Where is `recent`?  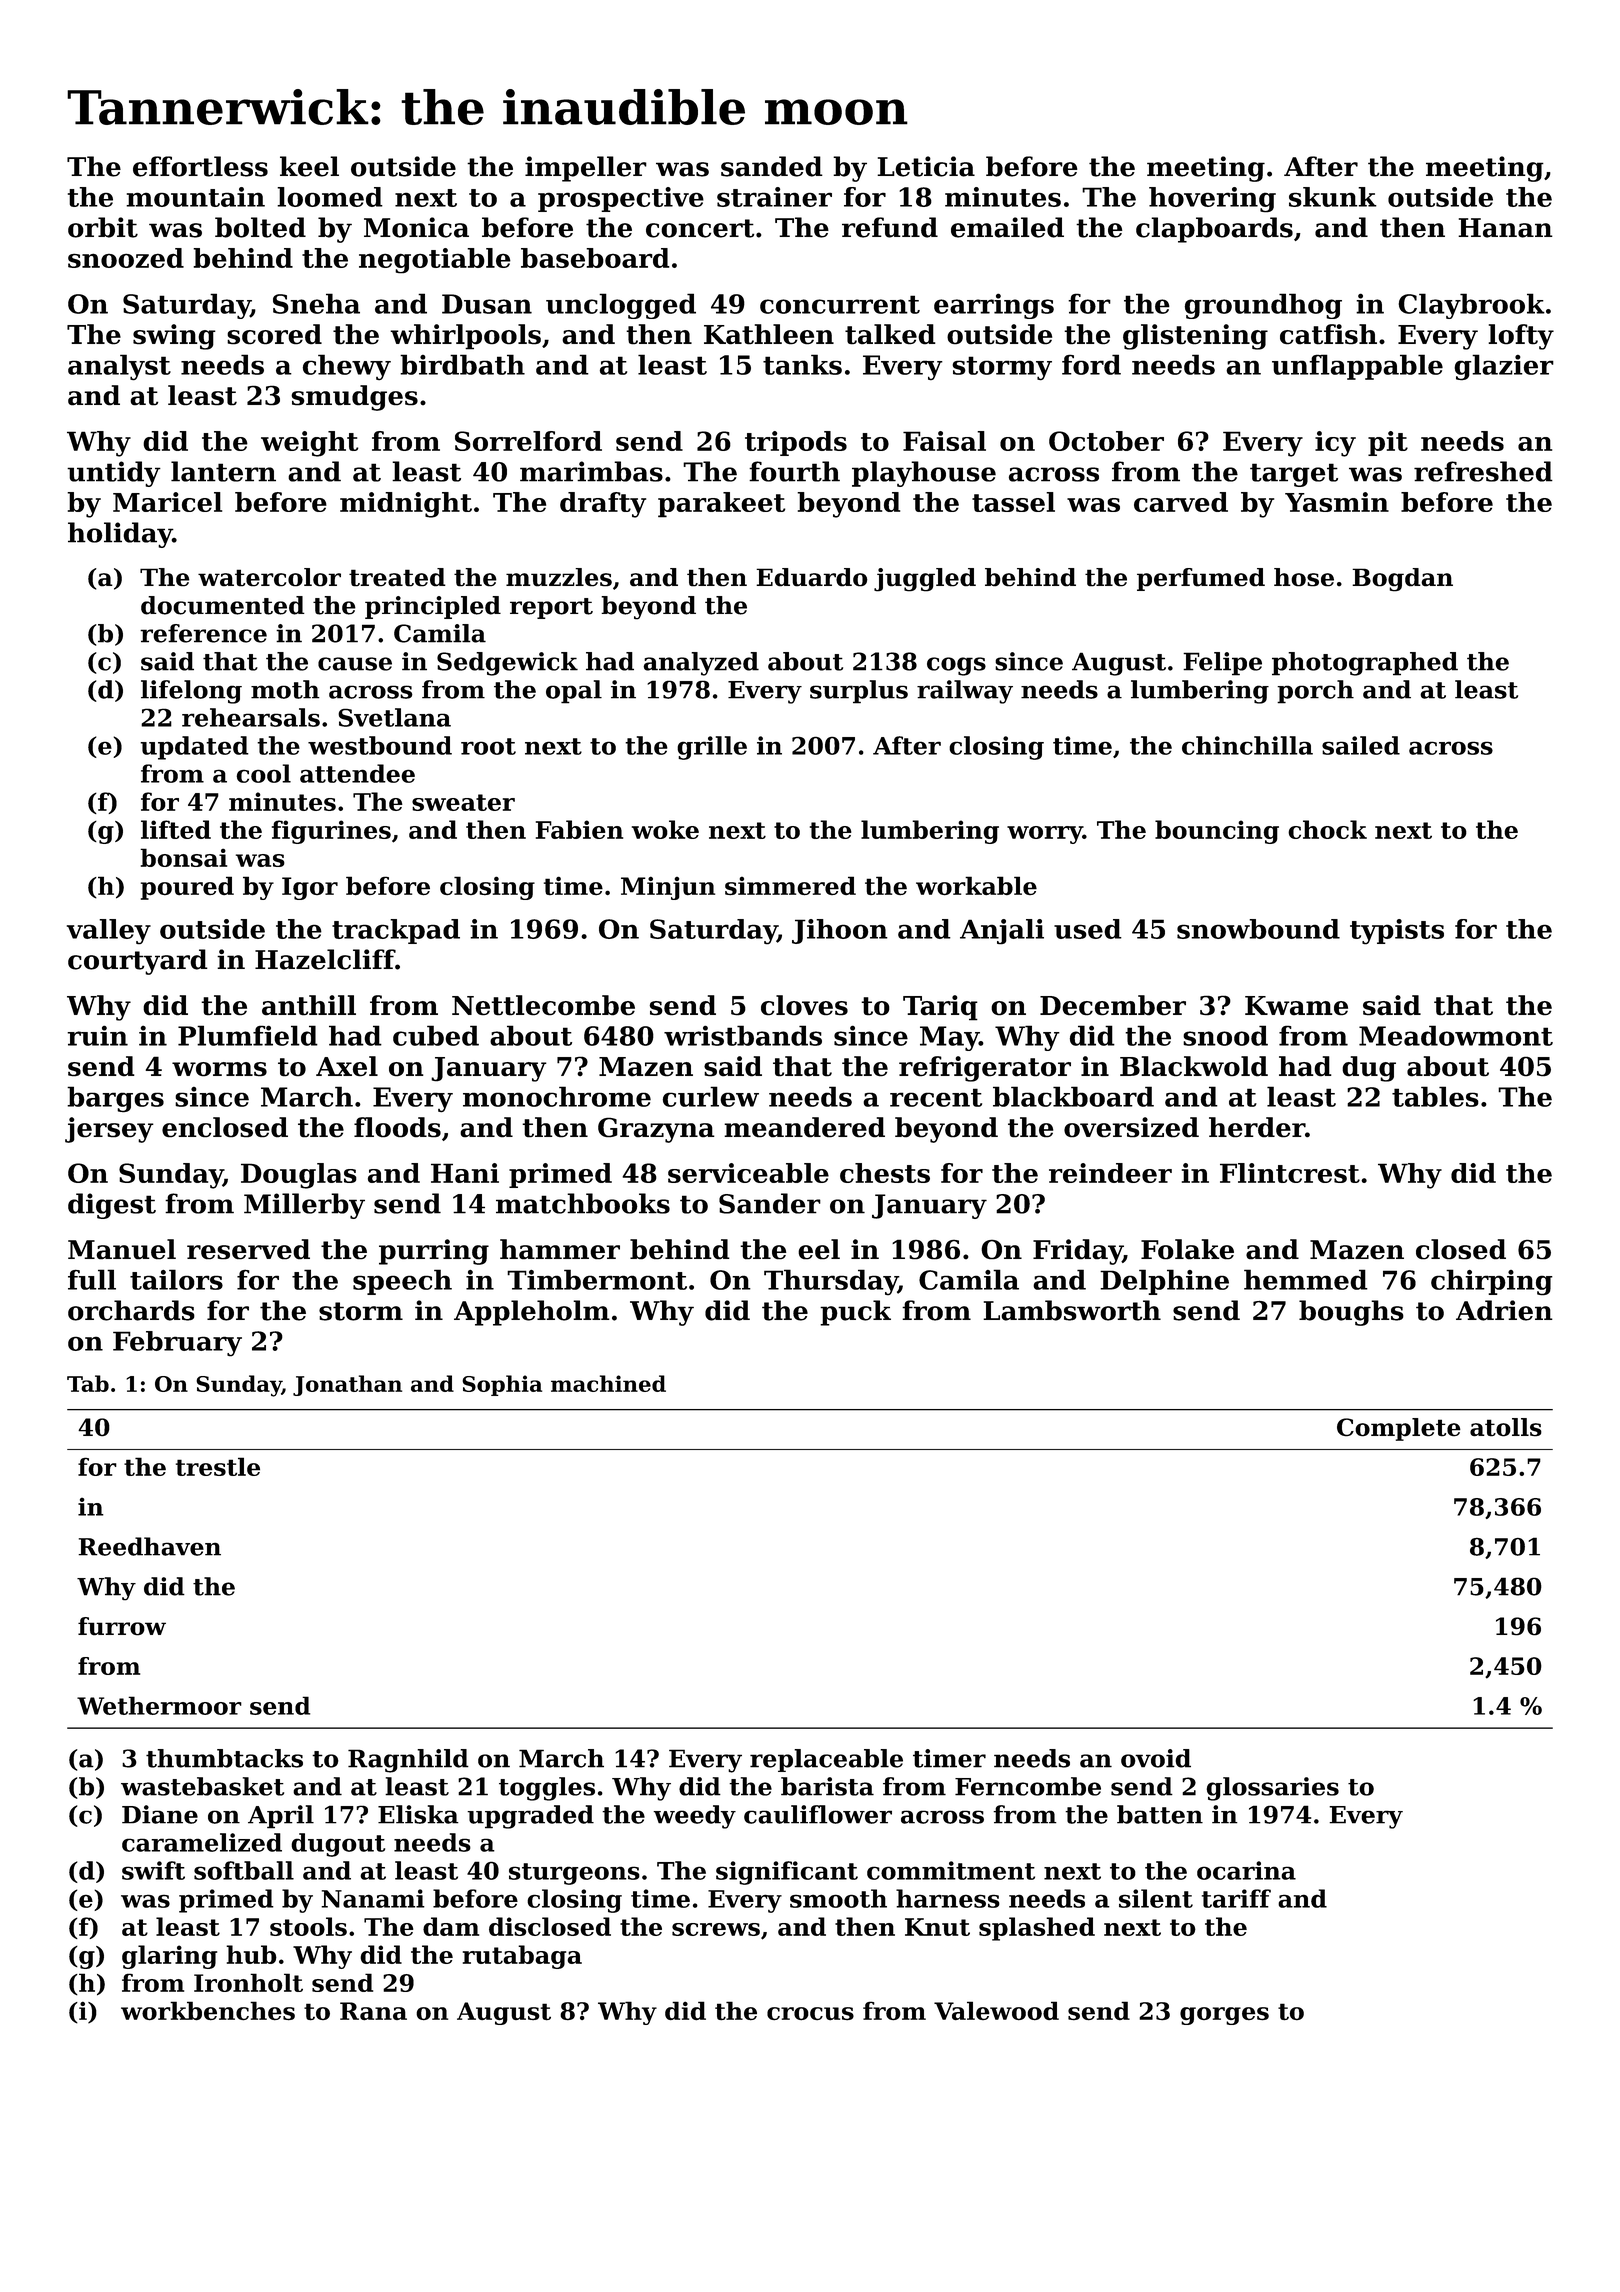
recent is located at coordinates (936, 1097).
